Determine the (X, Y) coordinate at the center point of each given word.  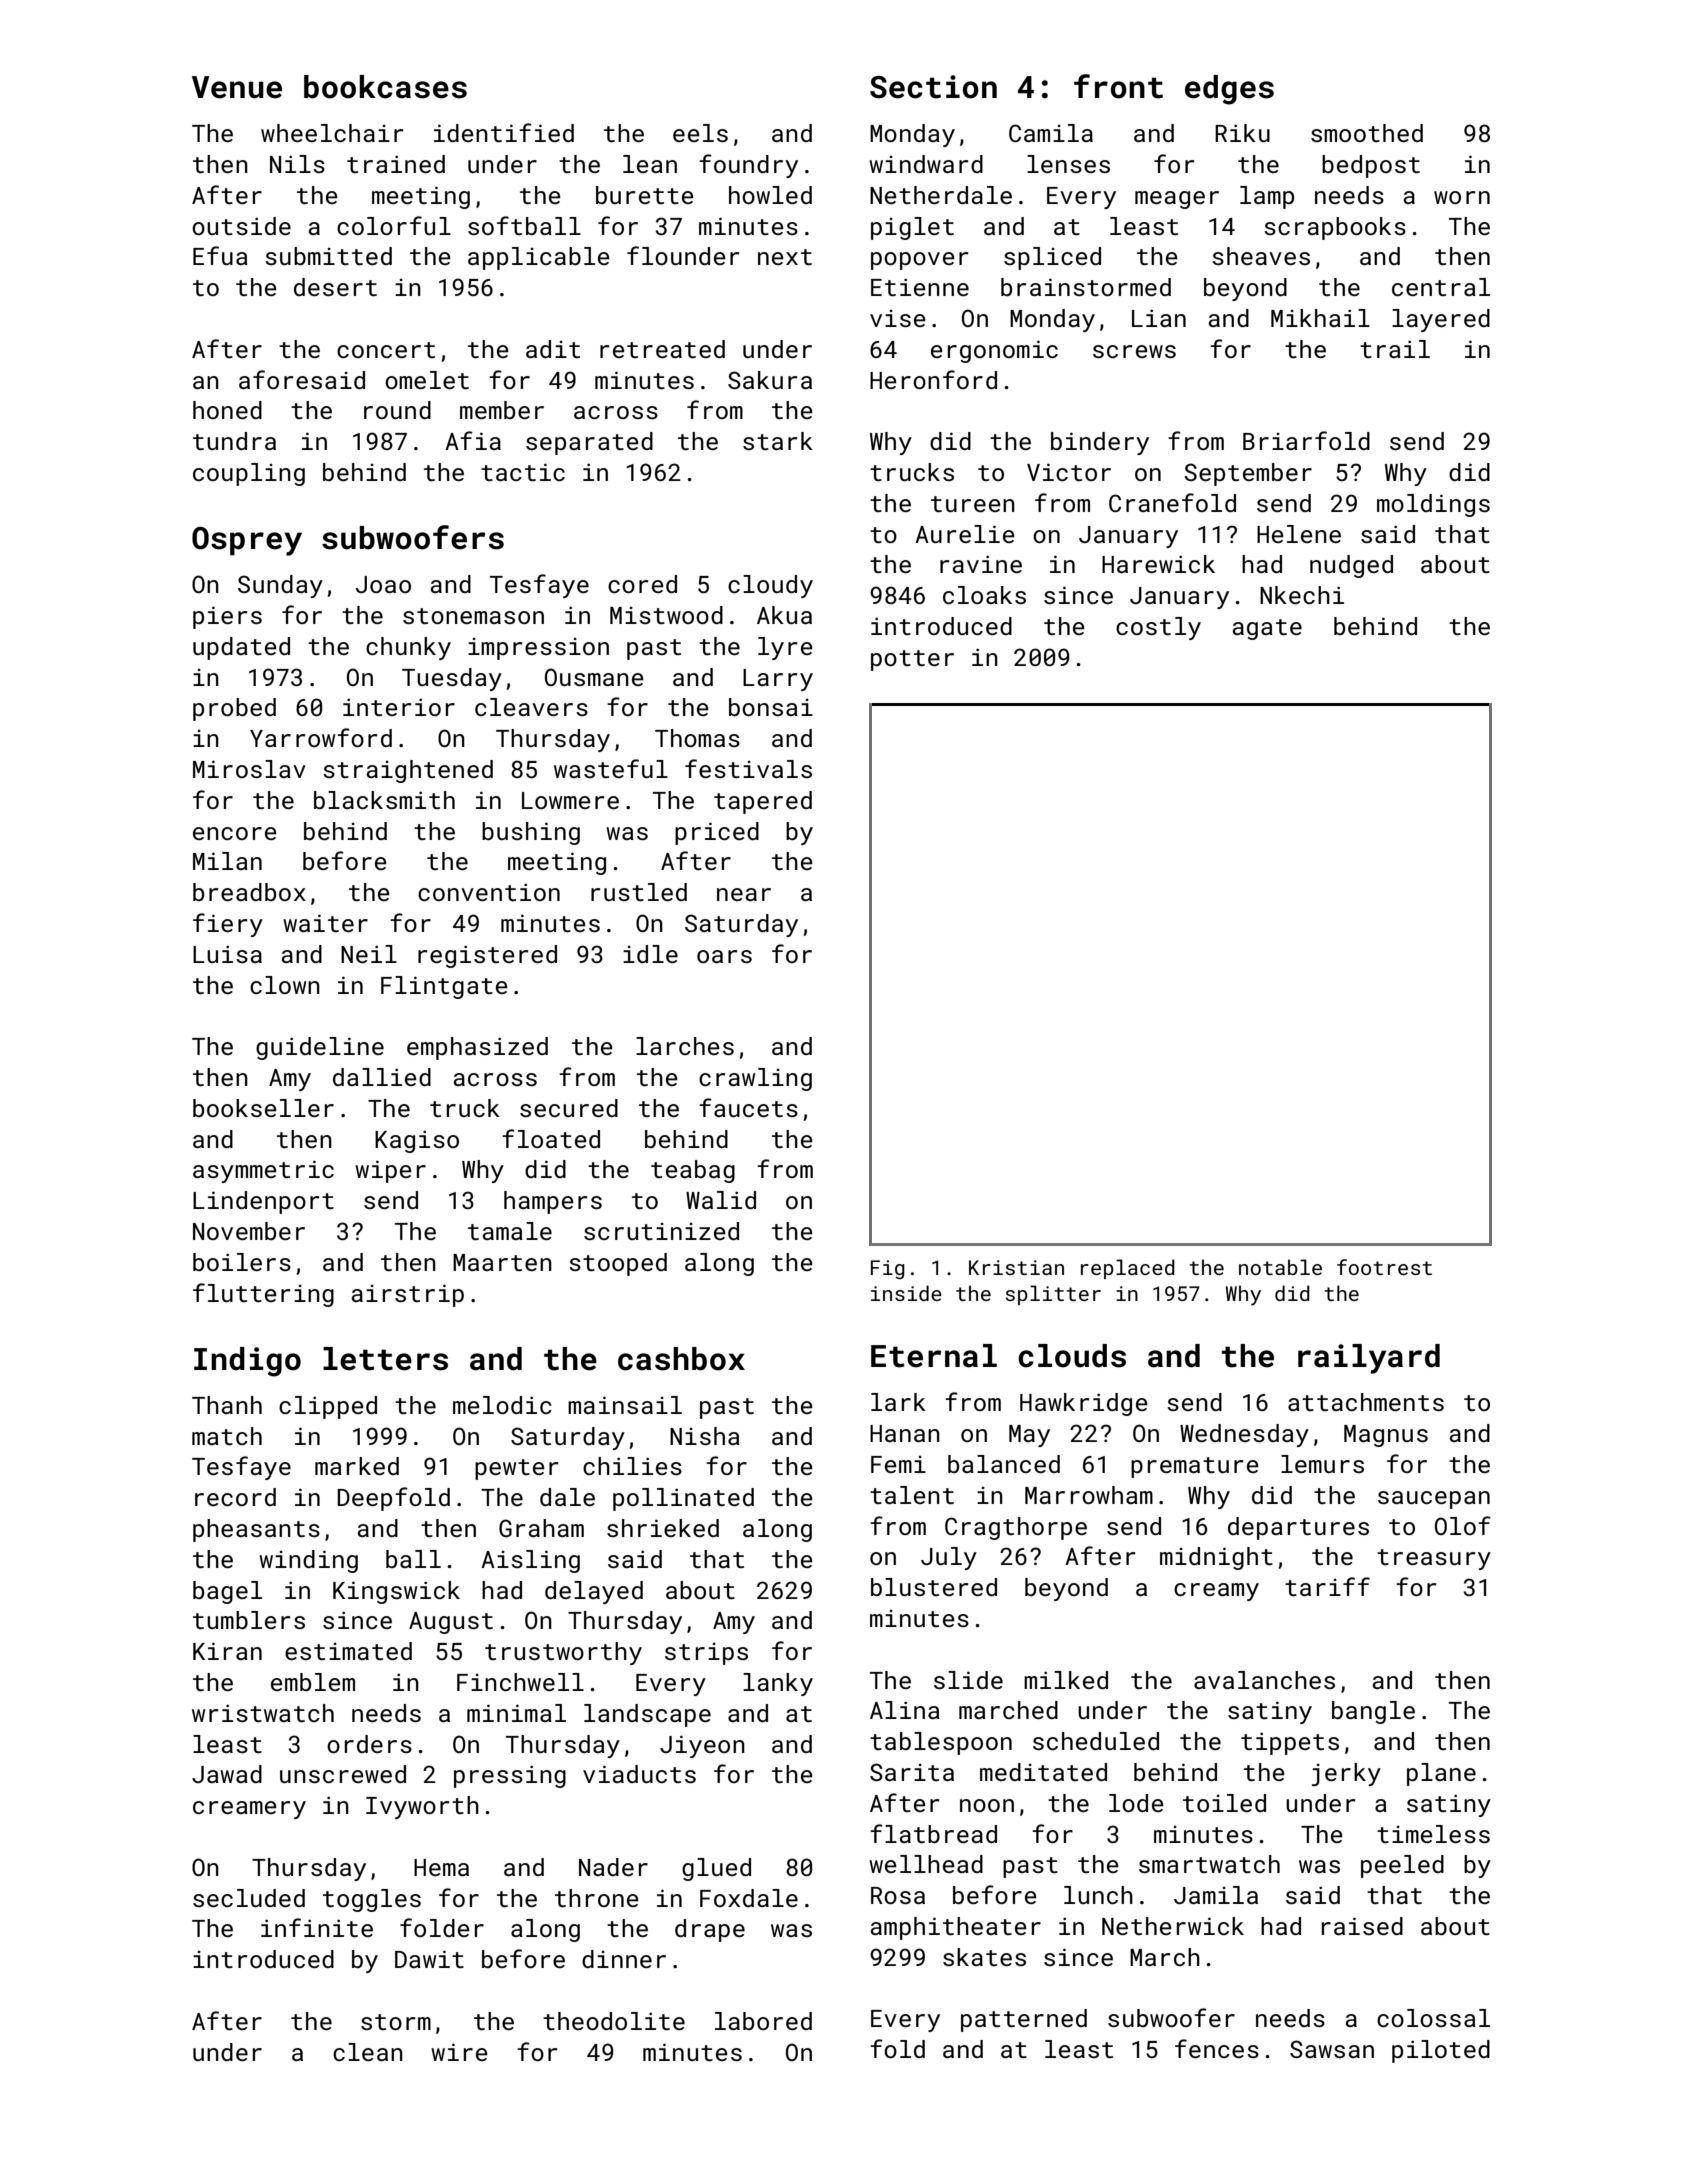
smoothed (1367, 133)
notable (1280, 1267)
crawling (755, 1079)
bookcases (385, 87)
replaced (1128, 1269)
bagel (227, 1592)
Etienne (920, 287)
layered (1441, 320)
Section (933, 87)
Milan (227, 861)
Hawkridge (1084, 1404)
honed (227, 410)
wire (459, 2052)
